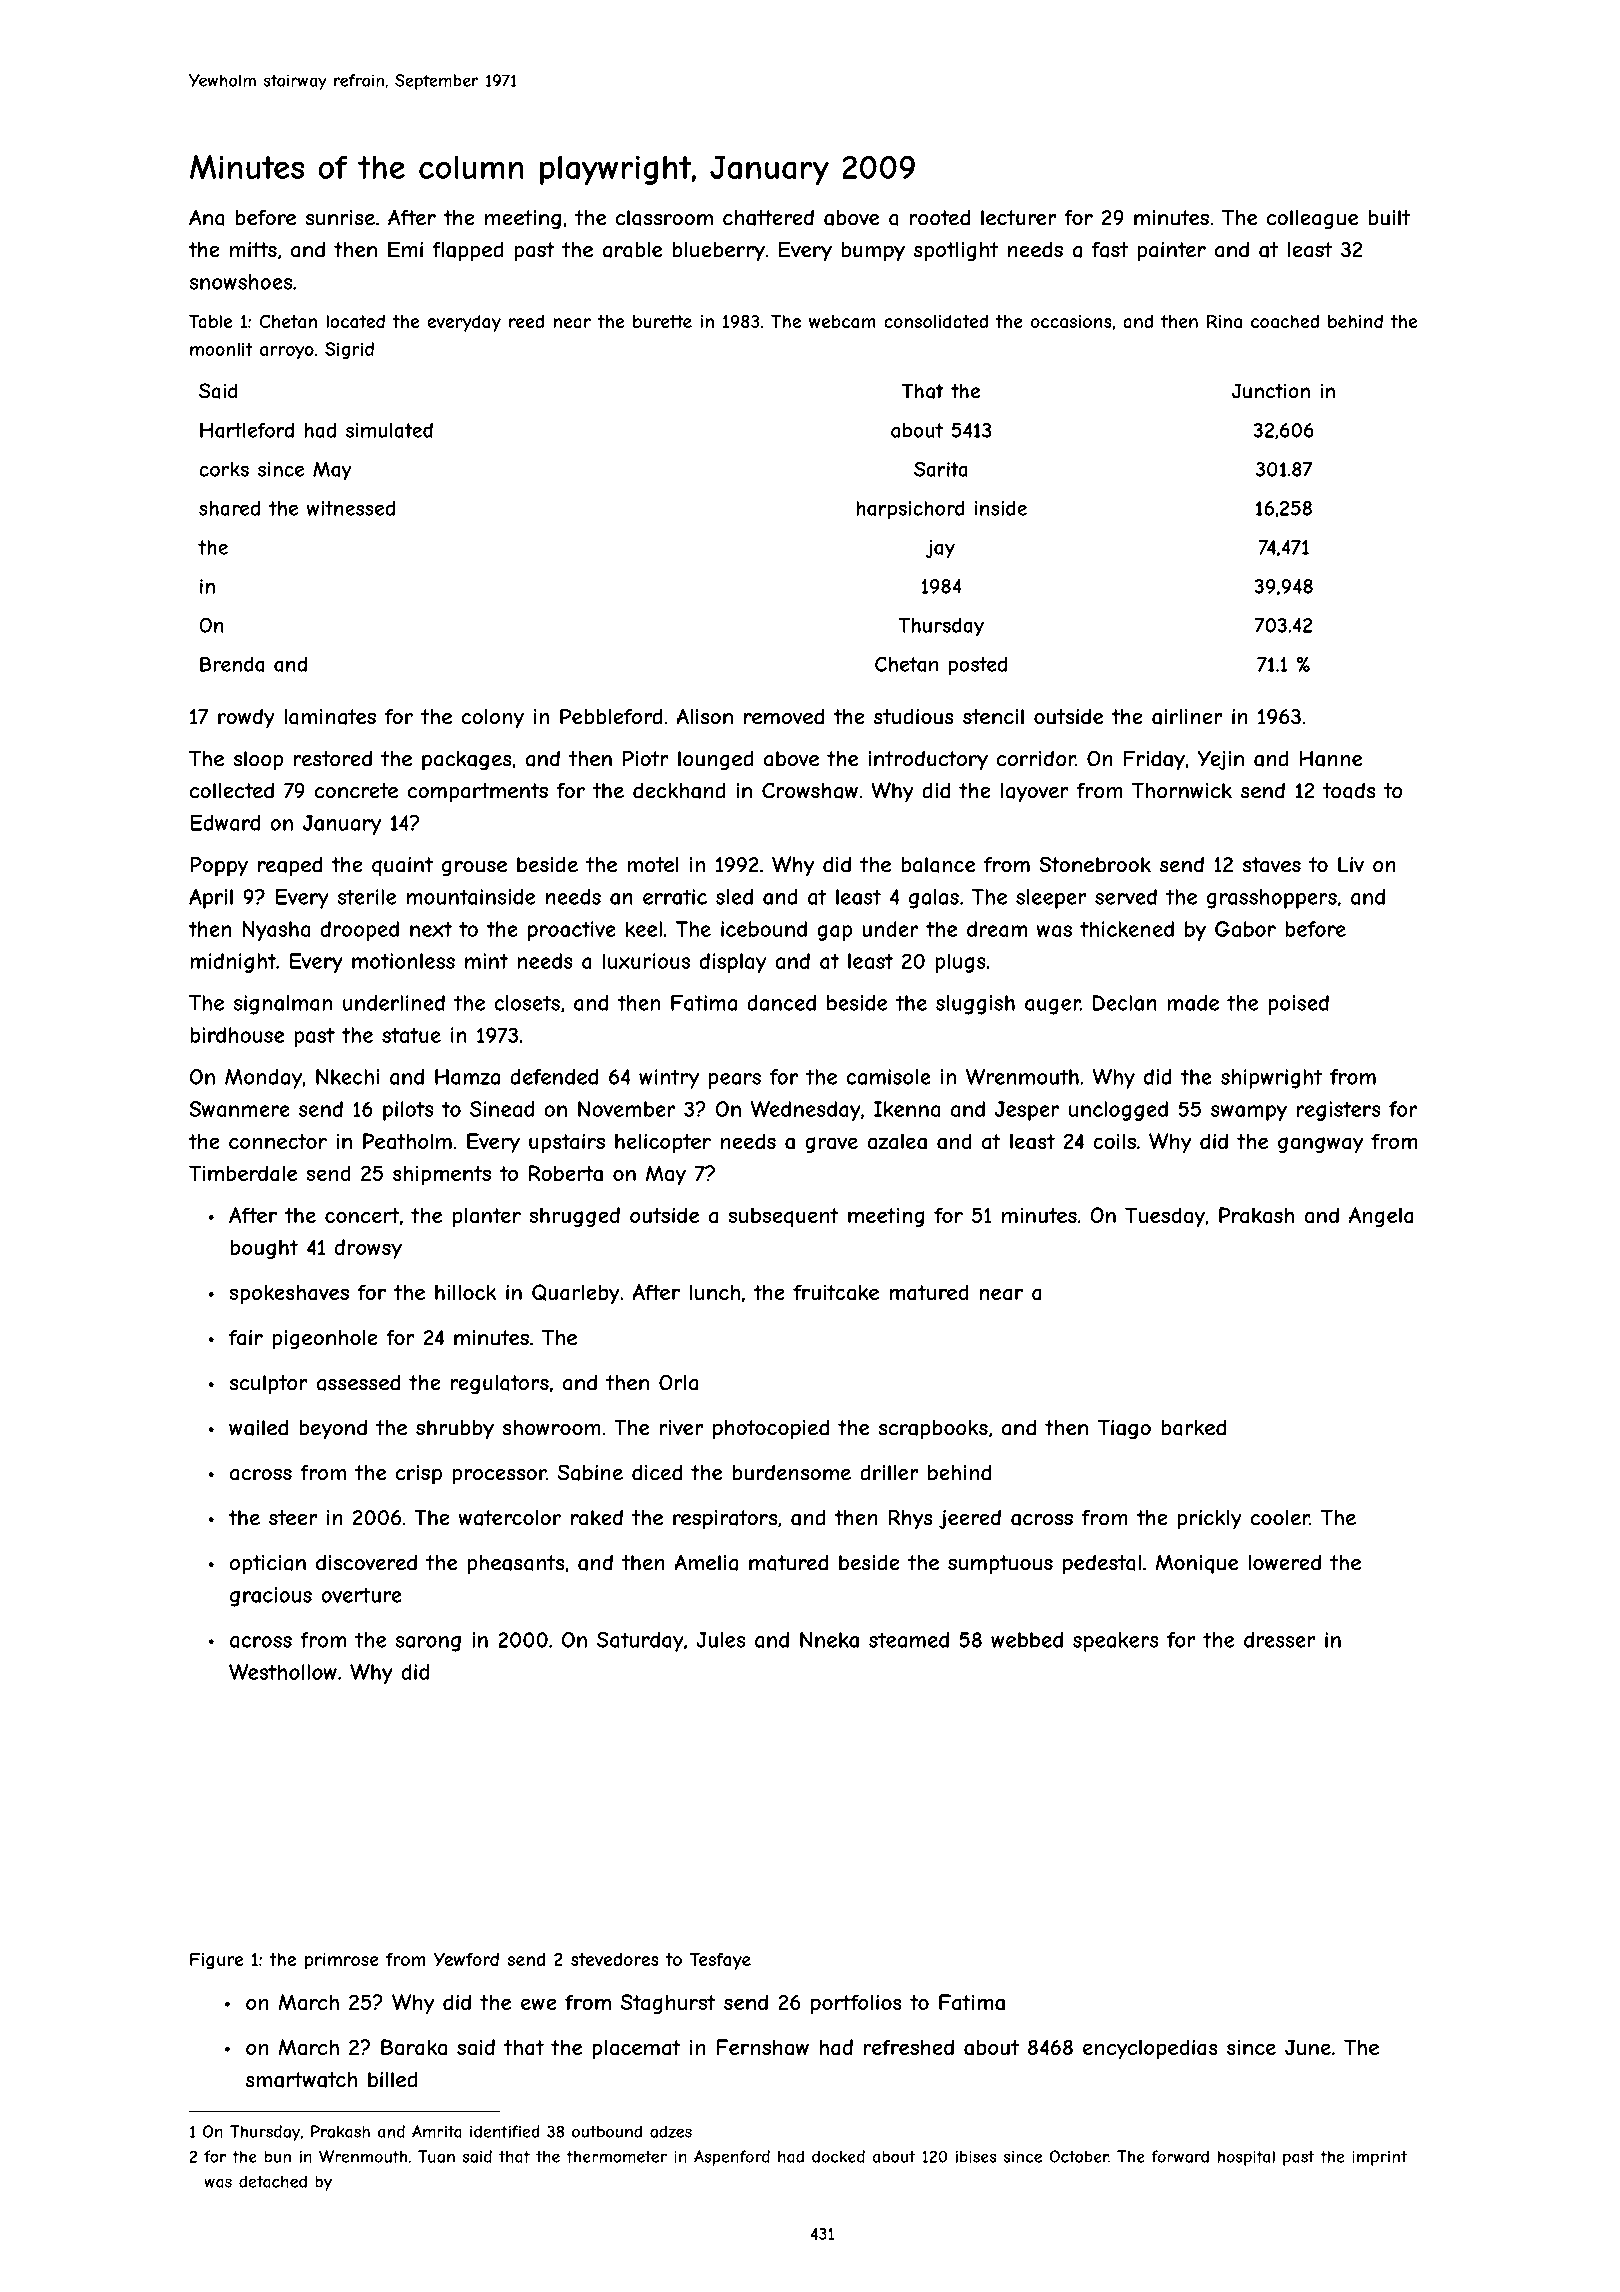 The height and width of the image is (2292, 1620). What do you see at coordinates (225, 823) in the image?
I see `Edward` at bounding box center [225, 823].
